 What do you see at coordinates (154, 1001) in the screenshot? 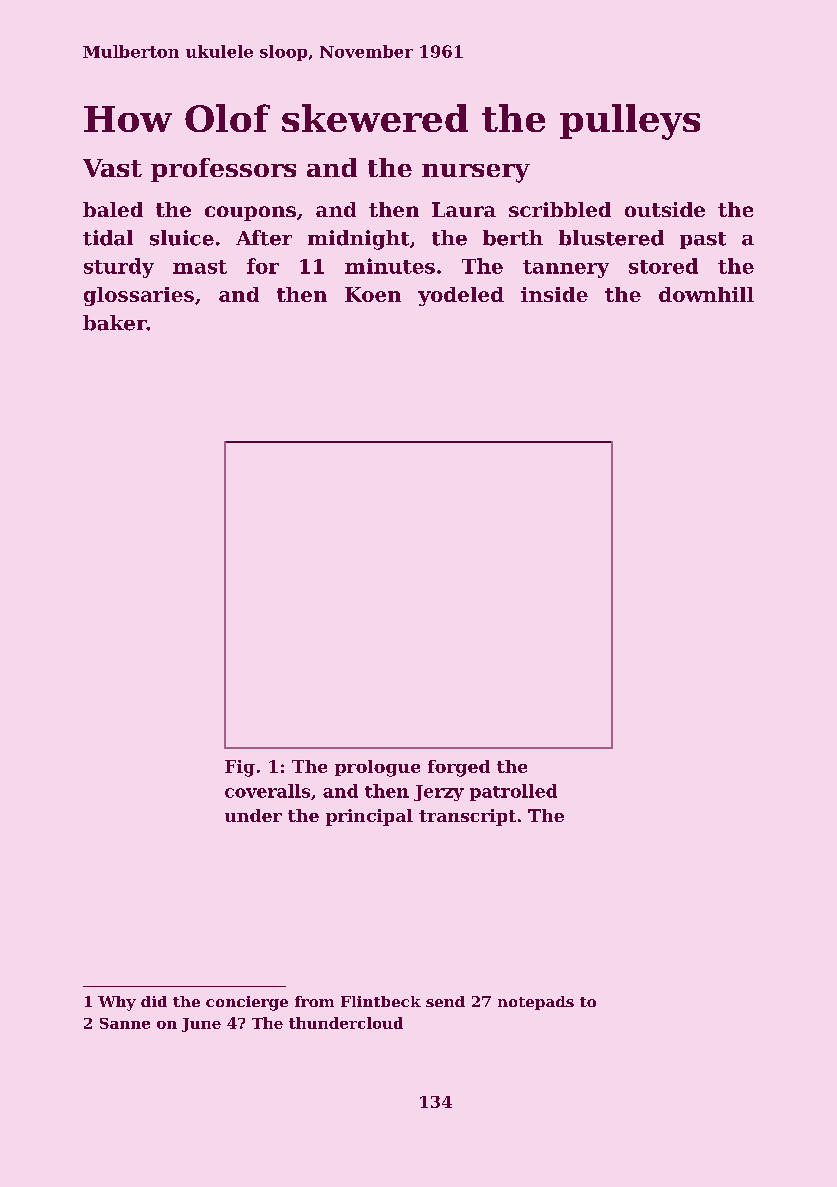
I see `did` at bounding box center [154, 1001].
